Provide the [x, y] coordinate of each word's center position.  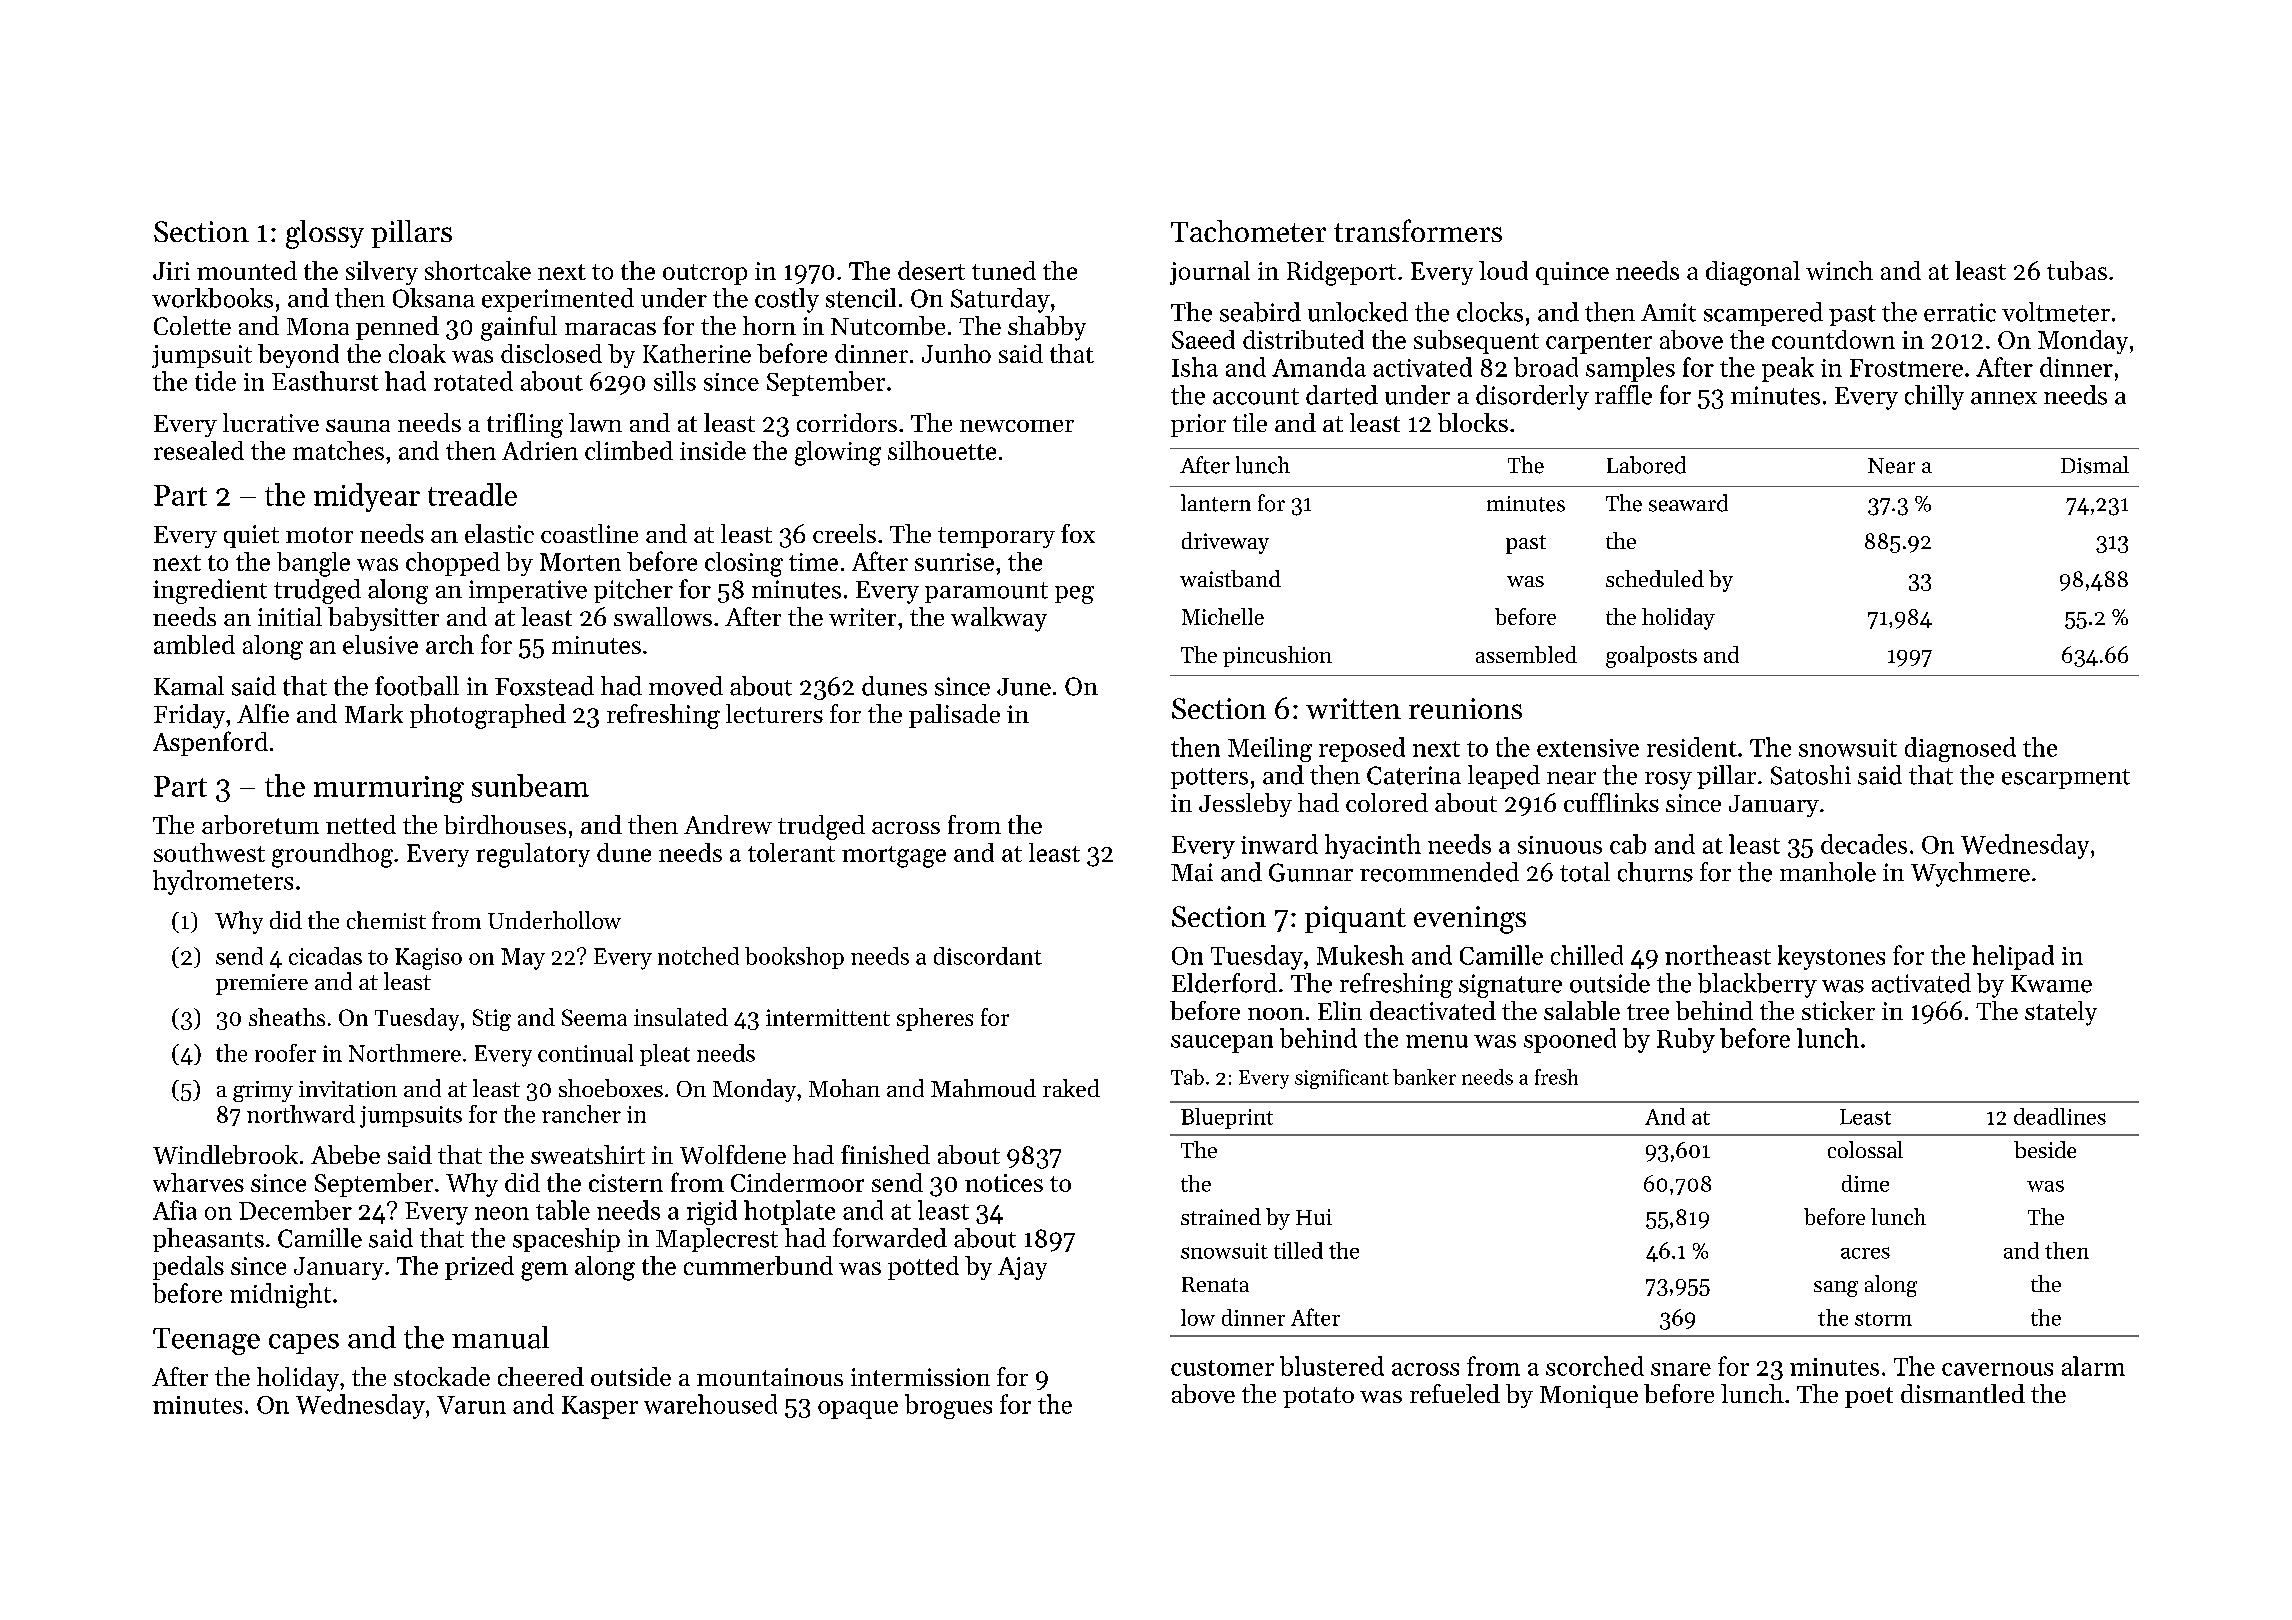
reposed [1362, 749]
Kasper [600, 1407]
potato [1318, 1397]
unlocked [1358, 312]
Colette [192, 325]
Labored [1646, 465]
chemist [386, 920]
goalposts [1651, 657]
